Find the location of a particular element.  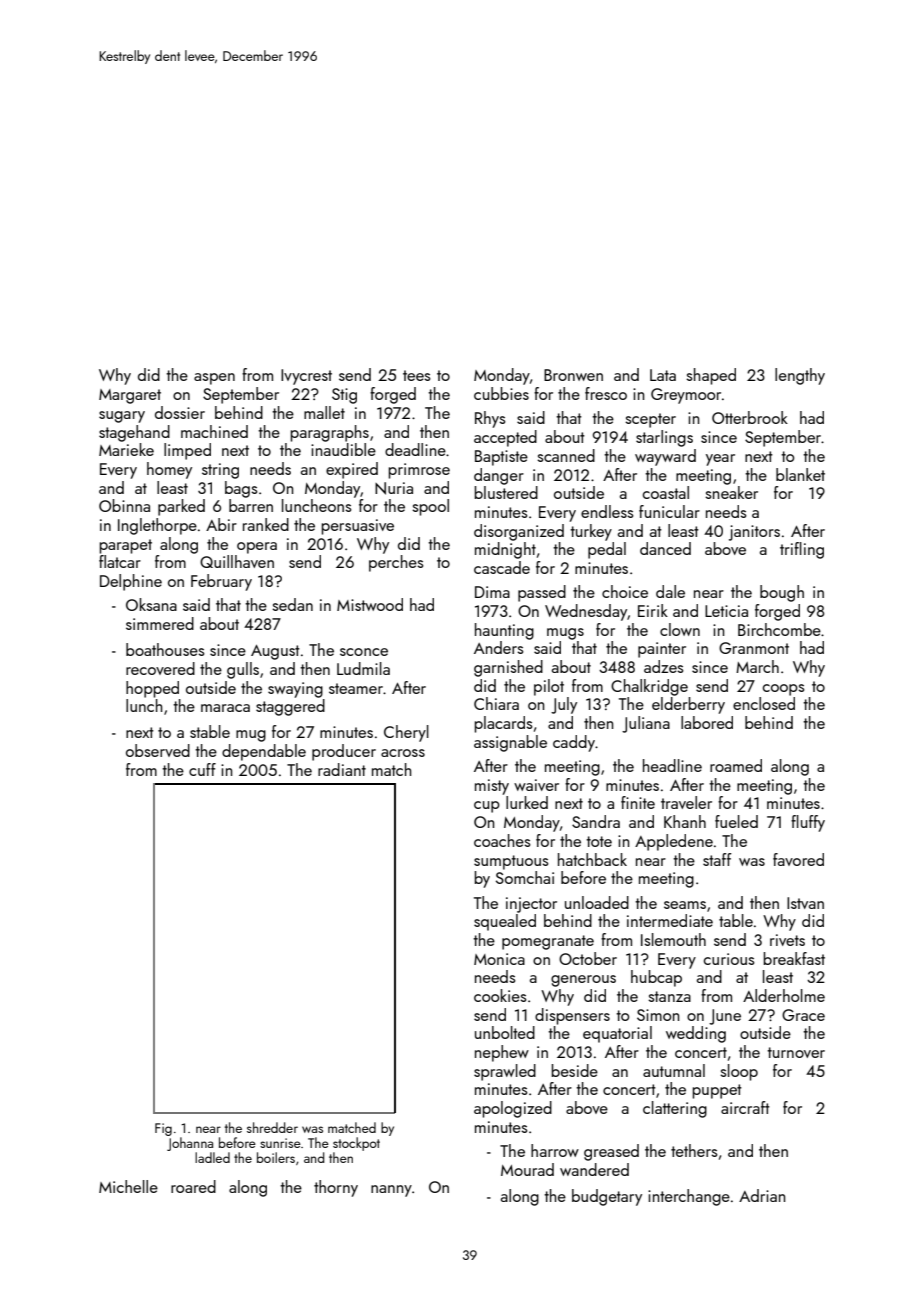

stockpot is located at coordinates (356, 1144).
